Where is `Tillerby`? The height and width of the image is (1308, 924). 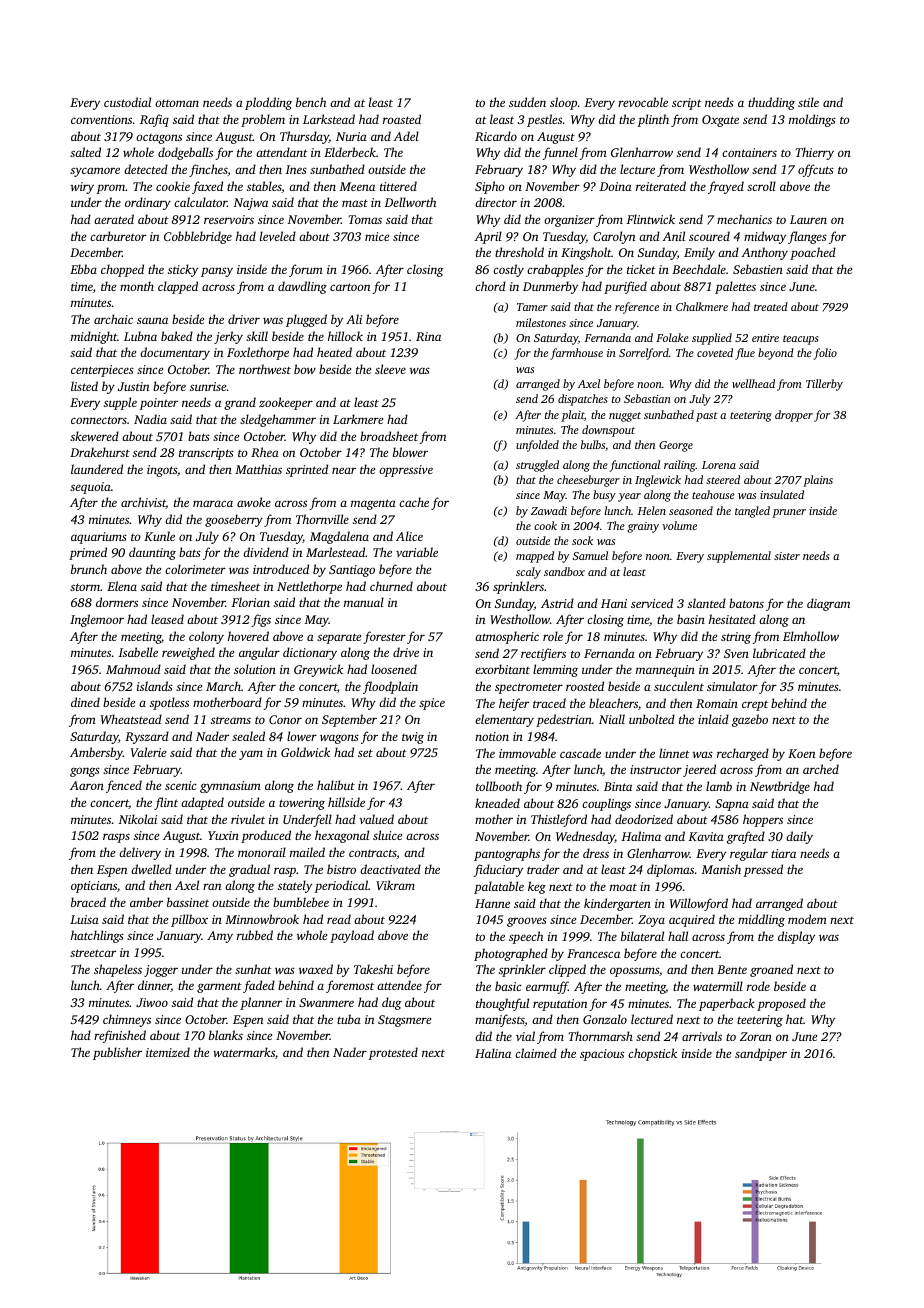 Tillerby is located at coordinates (824, 385).
